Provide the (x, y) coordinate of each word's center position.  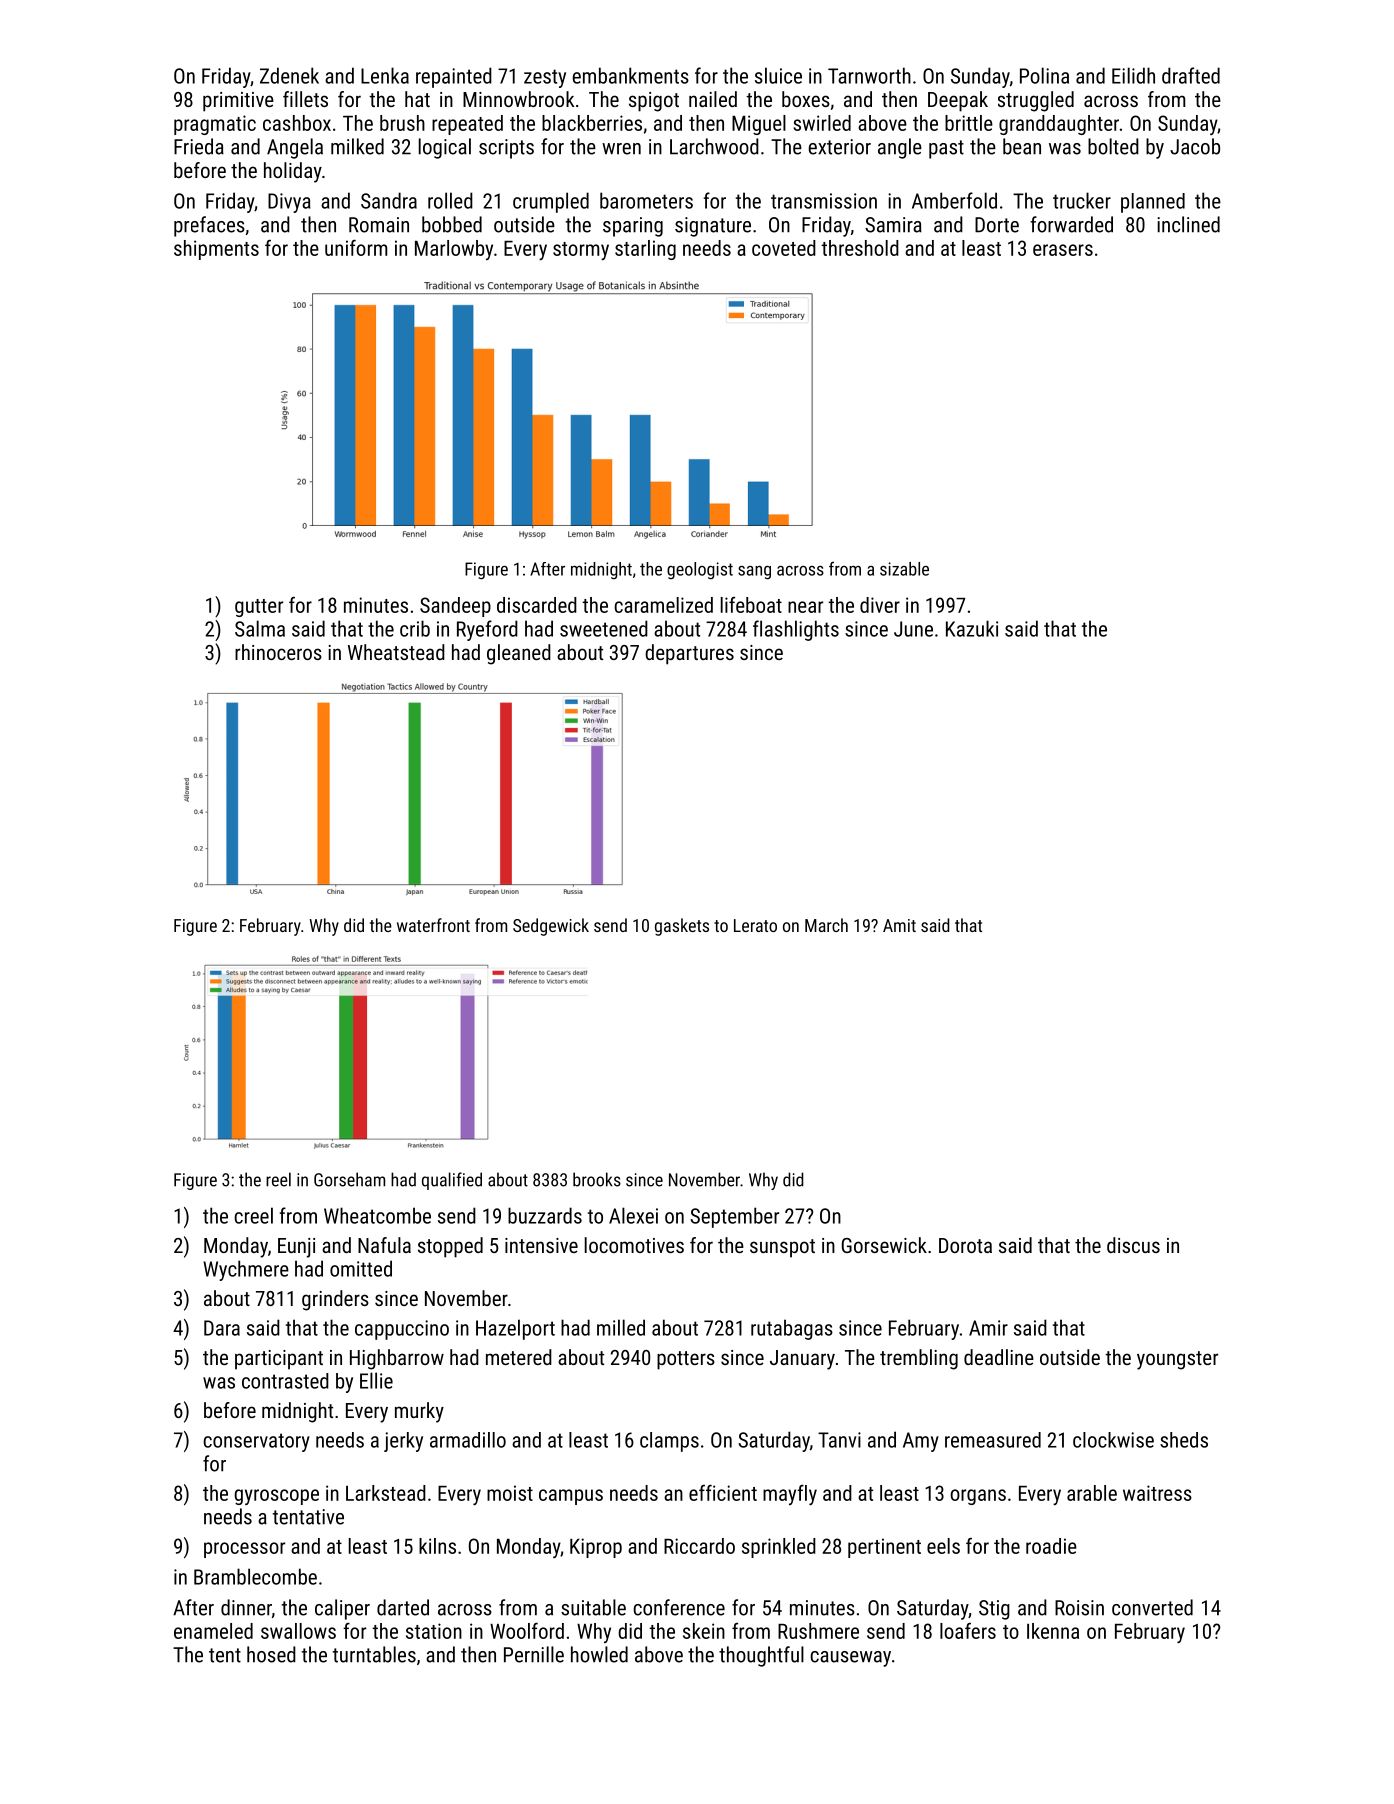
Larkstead (386, 1493)
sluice (778, 75)
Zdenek (289, 75)
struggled (1036, 101)
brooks (597, 1179)
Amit (899, 925)
